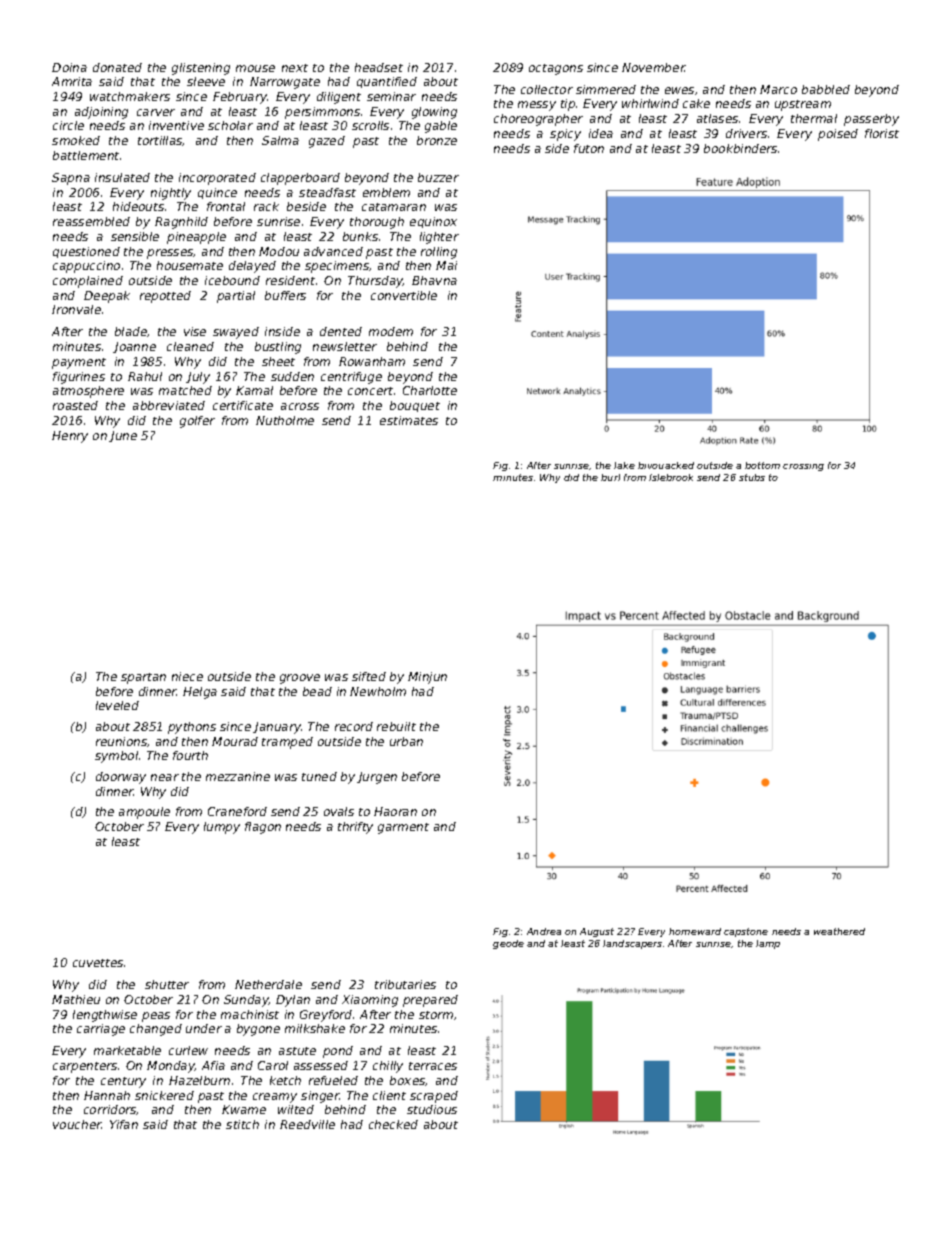 The image size is (952, 1233). I want to click on Nutholme, so click(285, 420).
